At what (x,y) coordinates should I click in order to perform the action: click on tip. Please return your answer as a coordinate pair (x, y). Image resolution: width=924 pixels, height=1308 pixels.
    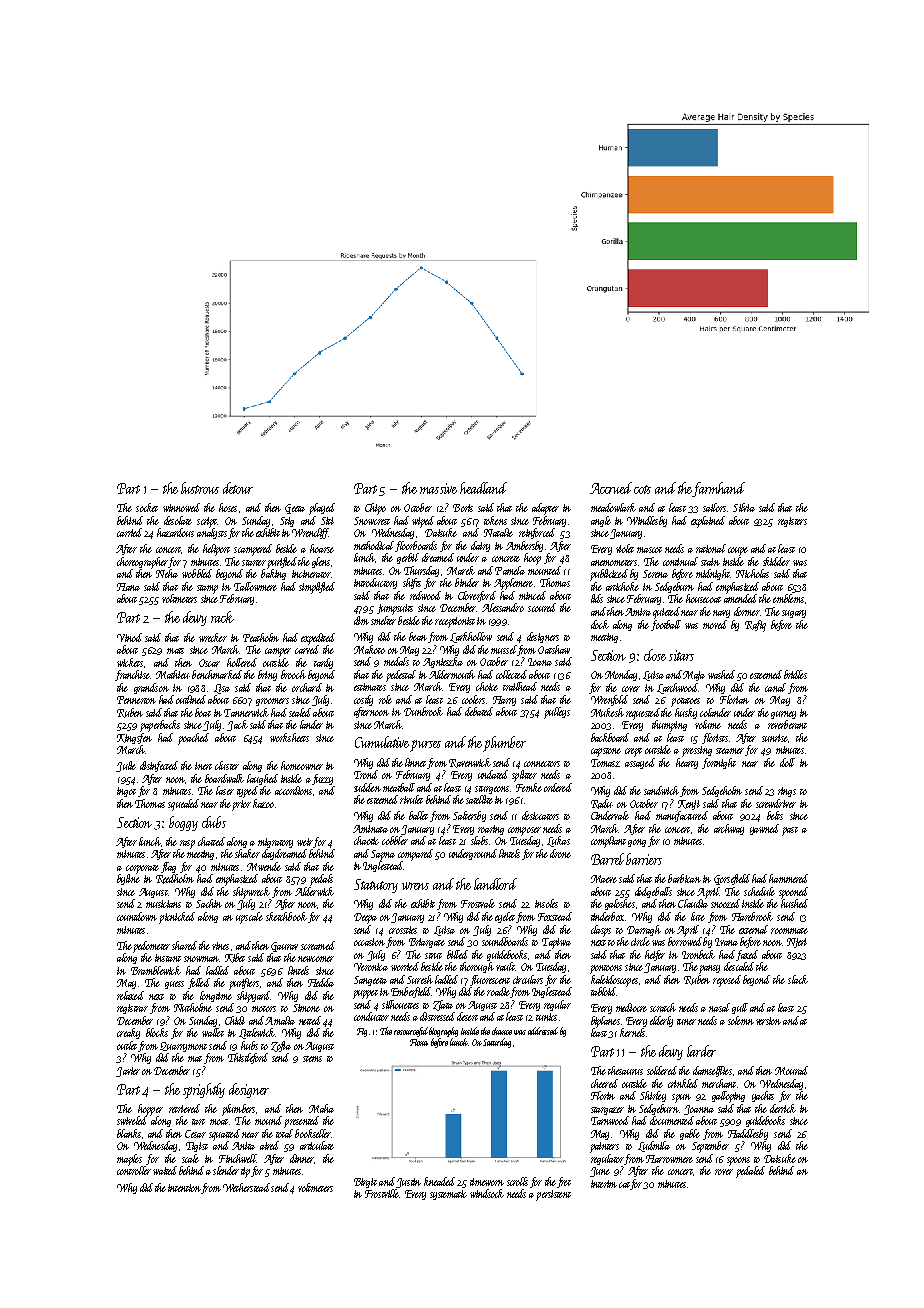
    Looking at the image, I should click on (245, 1172).
